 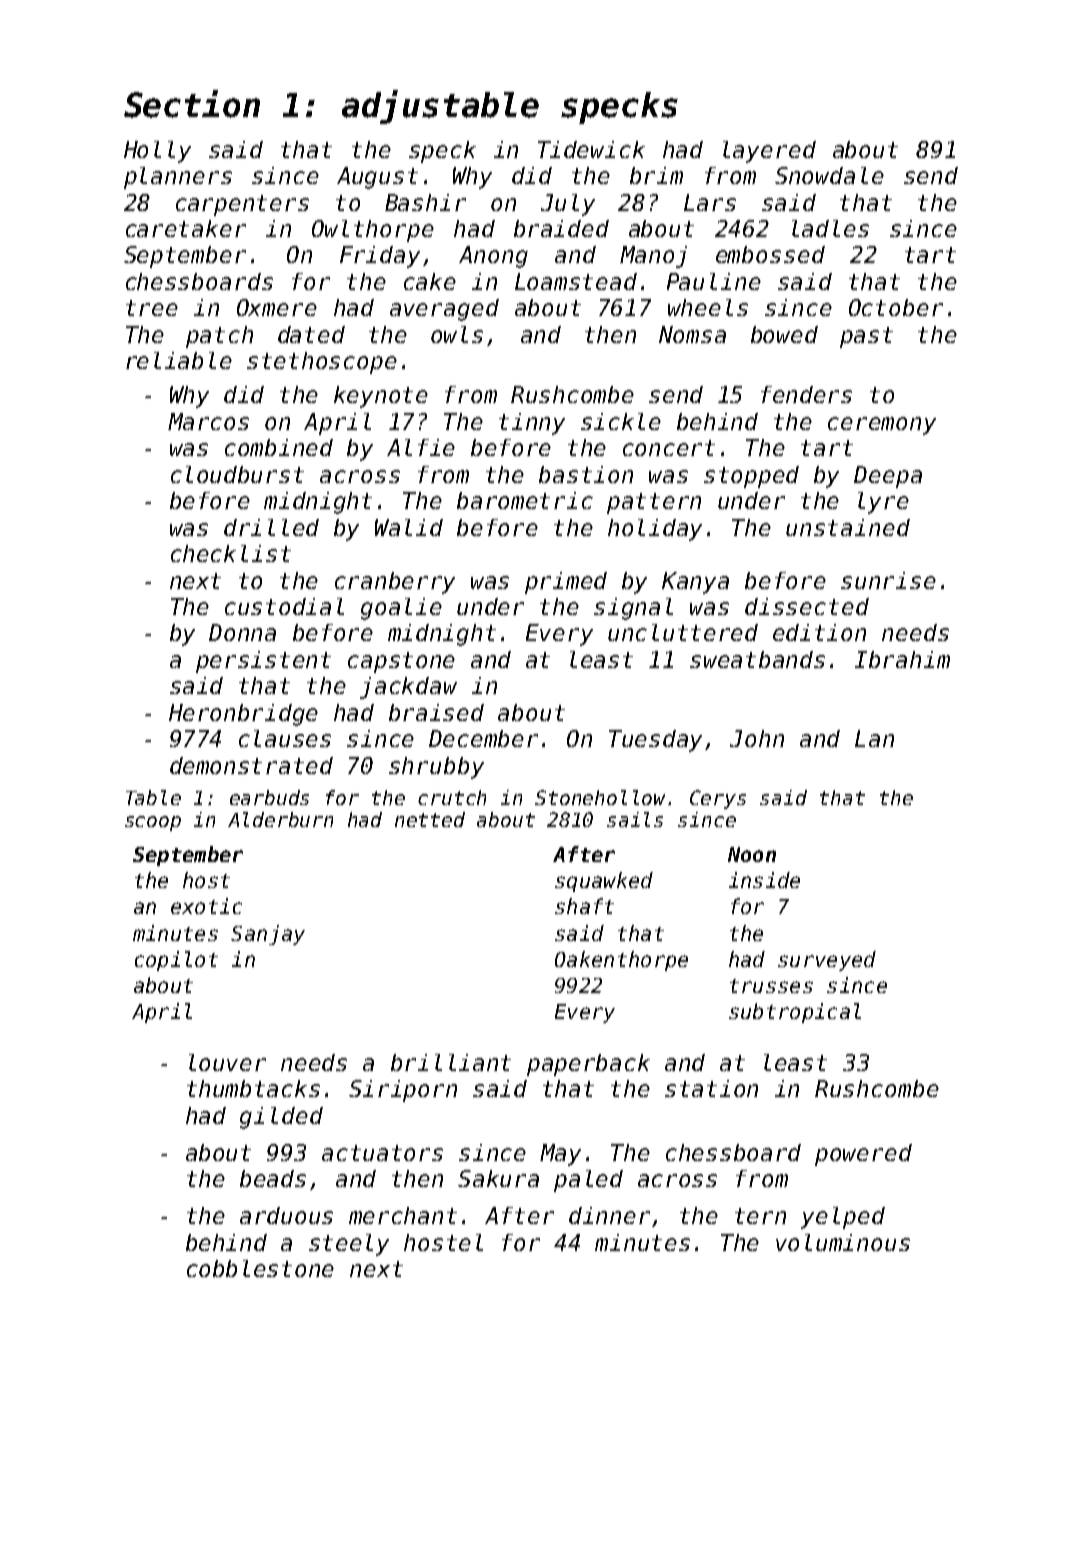 I want to click on merchant, so click(x=403, y=1215).
